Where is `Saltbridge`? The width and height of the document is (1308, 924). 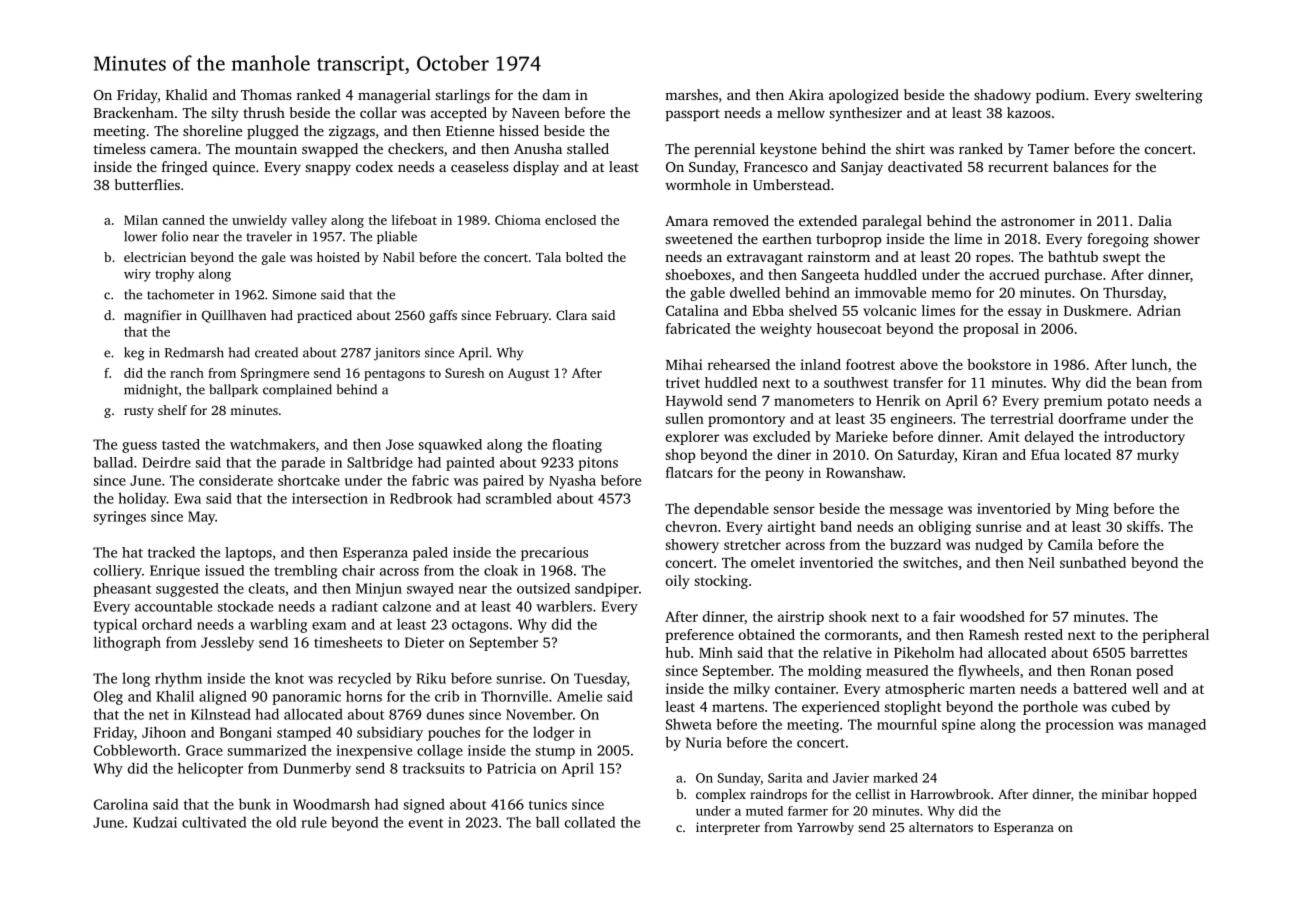 Saltbridge is located at coordinates (380, 464).
